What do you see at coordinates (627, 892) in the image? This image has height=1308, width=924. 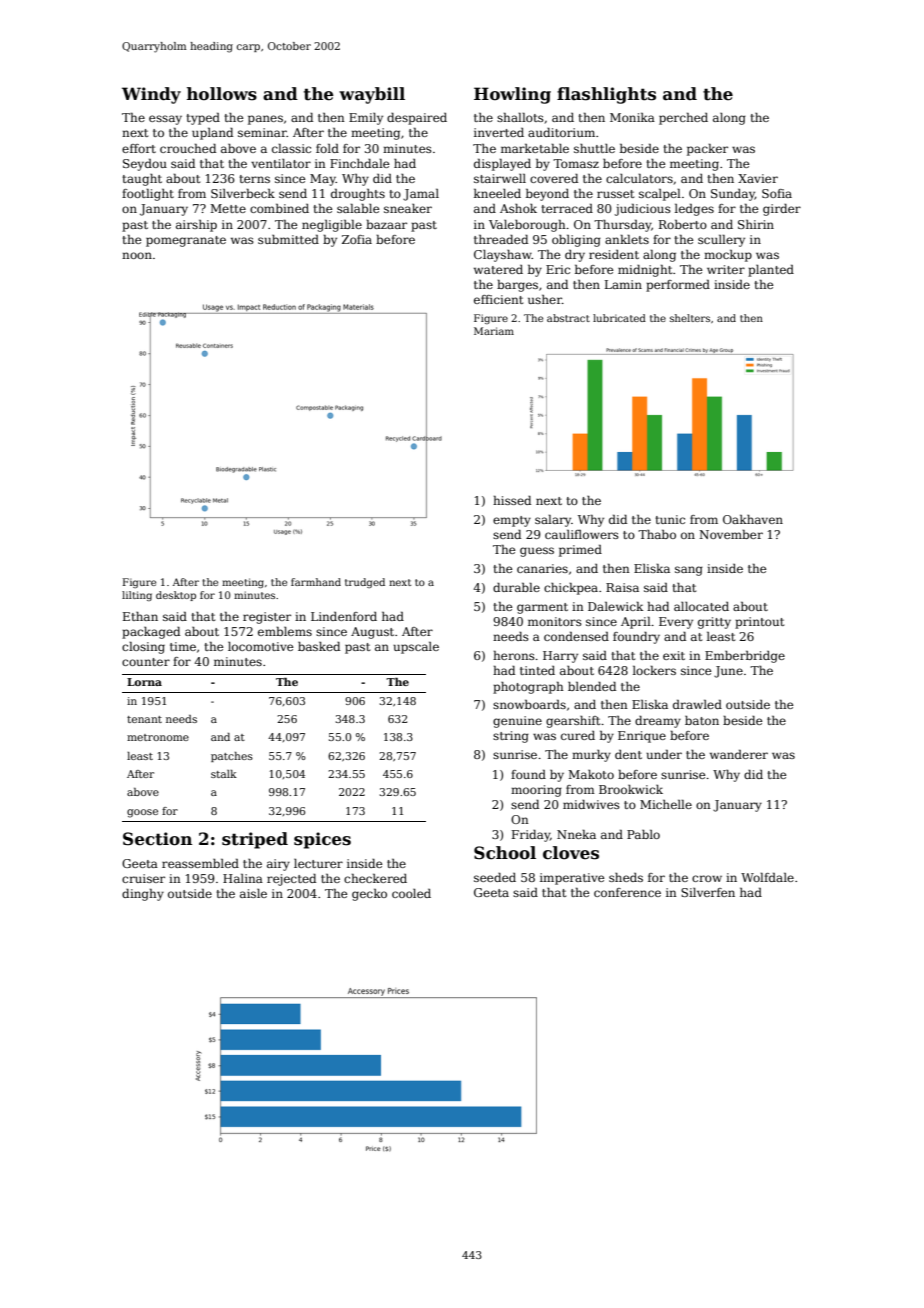 I see `conference` at bounding box center [627, 892].
